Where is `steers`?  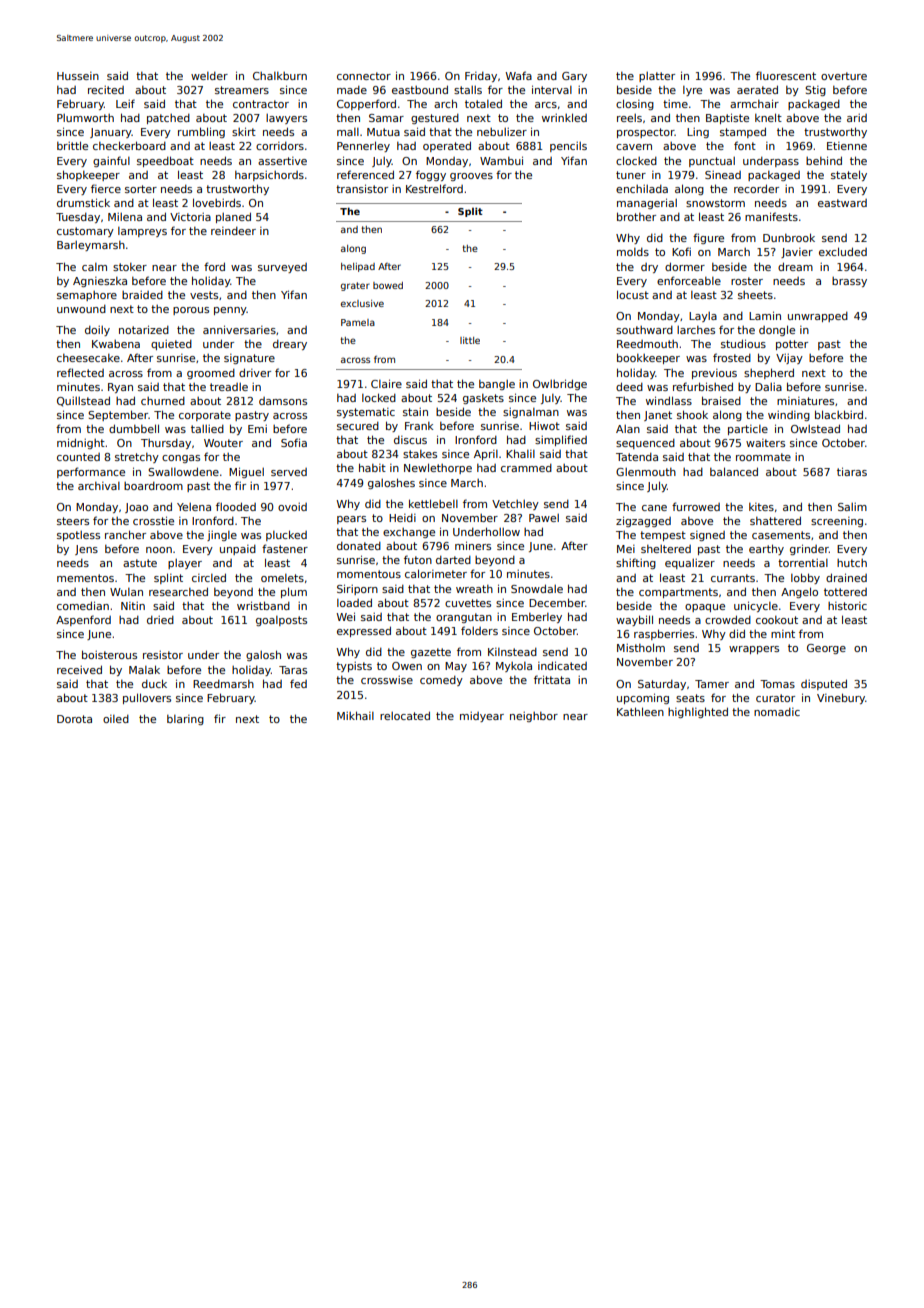 steers is located at coordinates (73, 521).
